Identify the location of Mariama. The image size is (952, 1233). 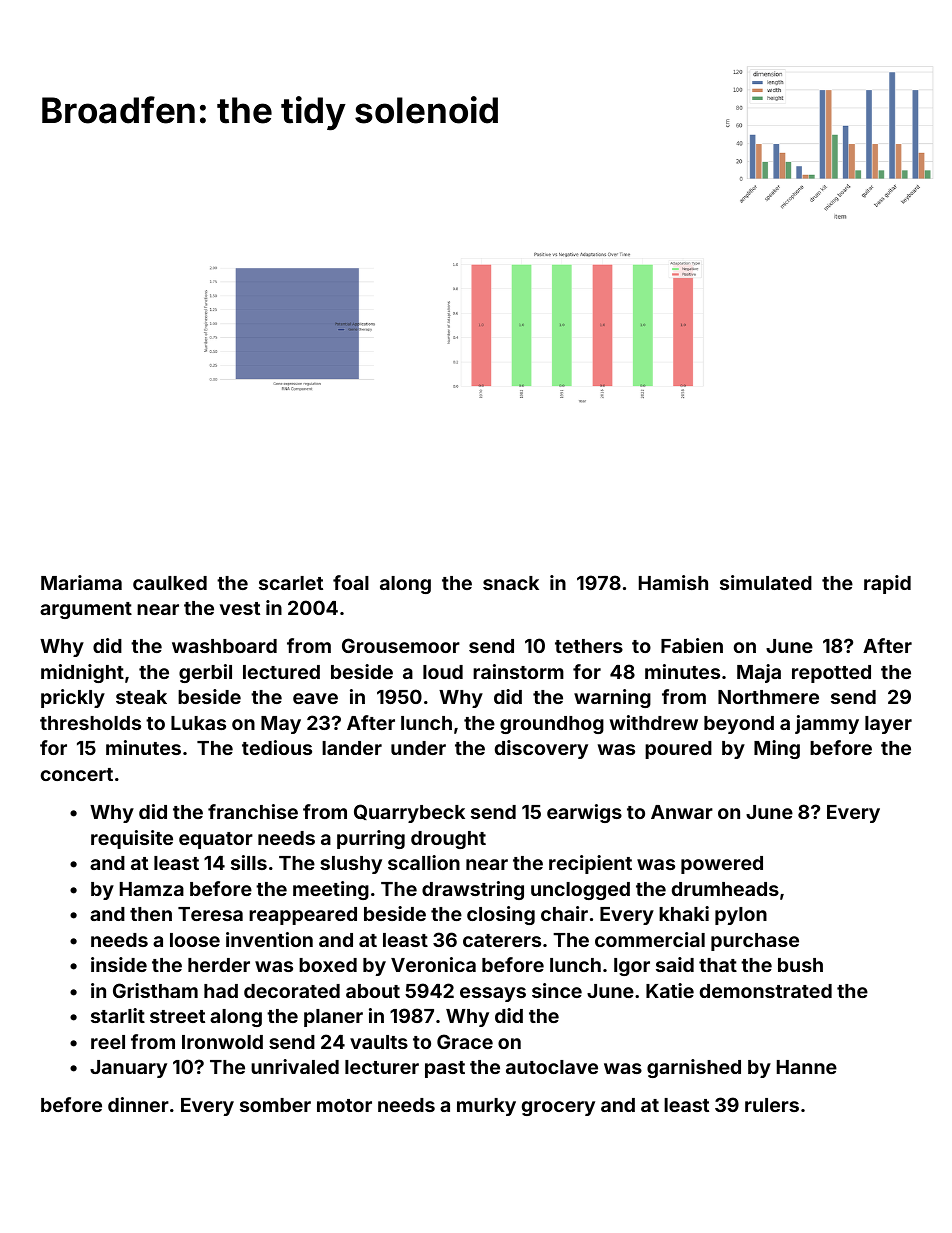
(81, 582).
